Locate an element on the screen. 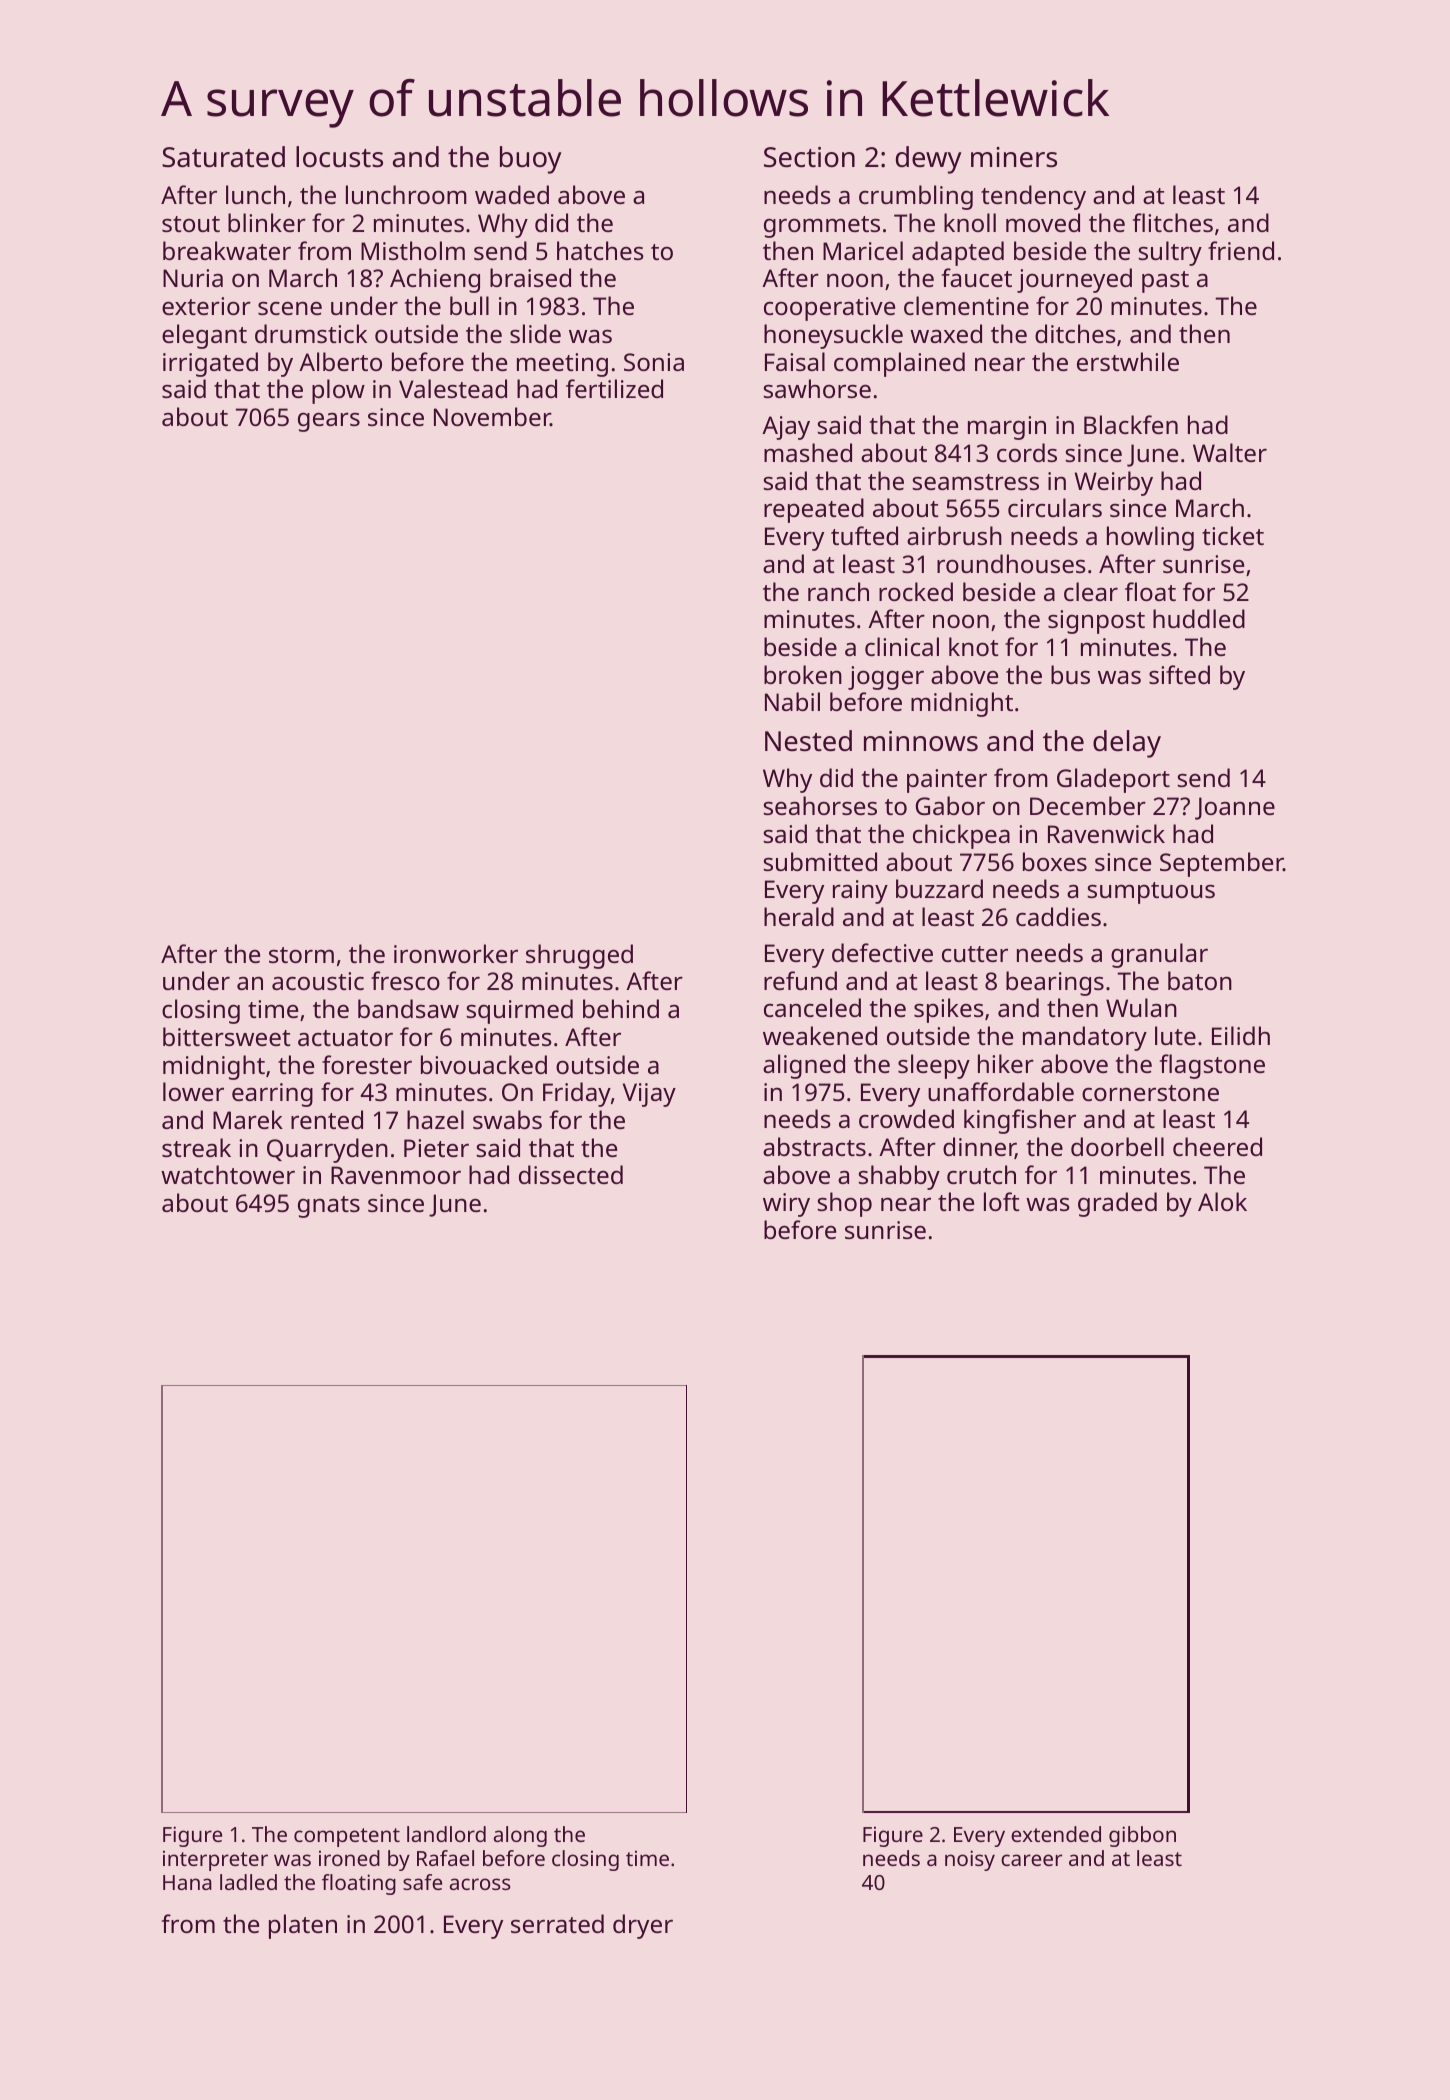  bivouacked is located at coordinates (484, 1064).
